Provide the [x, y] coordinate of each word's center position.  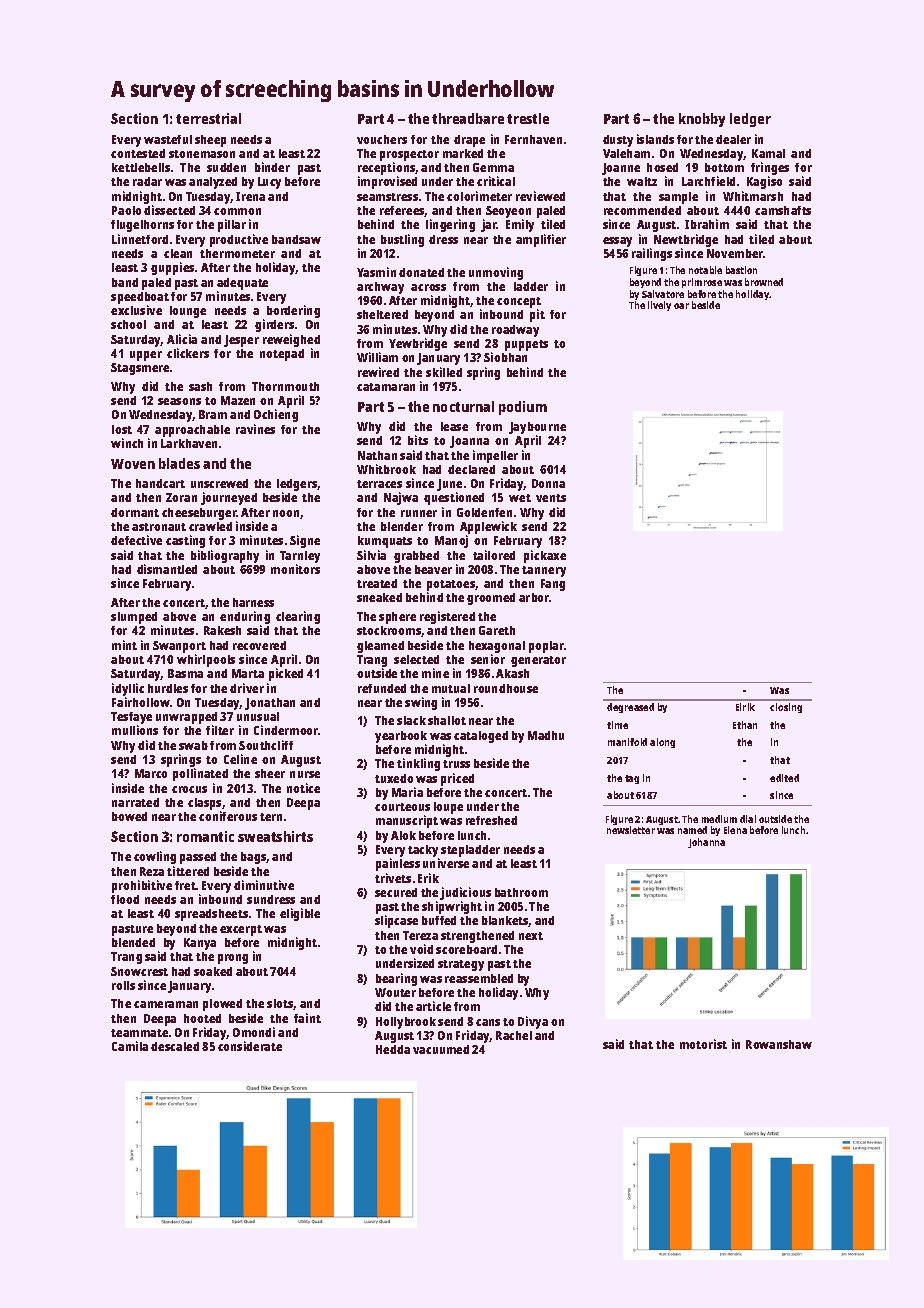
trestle [528, 118]
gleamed [380, 647]
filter [220, 730]
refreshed [491, 820]
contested [138, 153]
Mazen [238, 400]
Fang [553, 585]
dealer [733, 139]
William [377, 357]
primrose [702, 283]
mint [124, 645]
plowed [222, 1005]
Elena [735, 830]
